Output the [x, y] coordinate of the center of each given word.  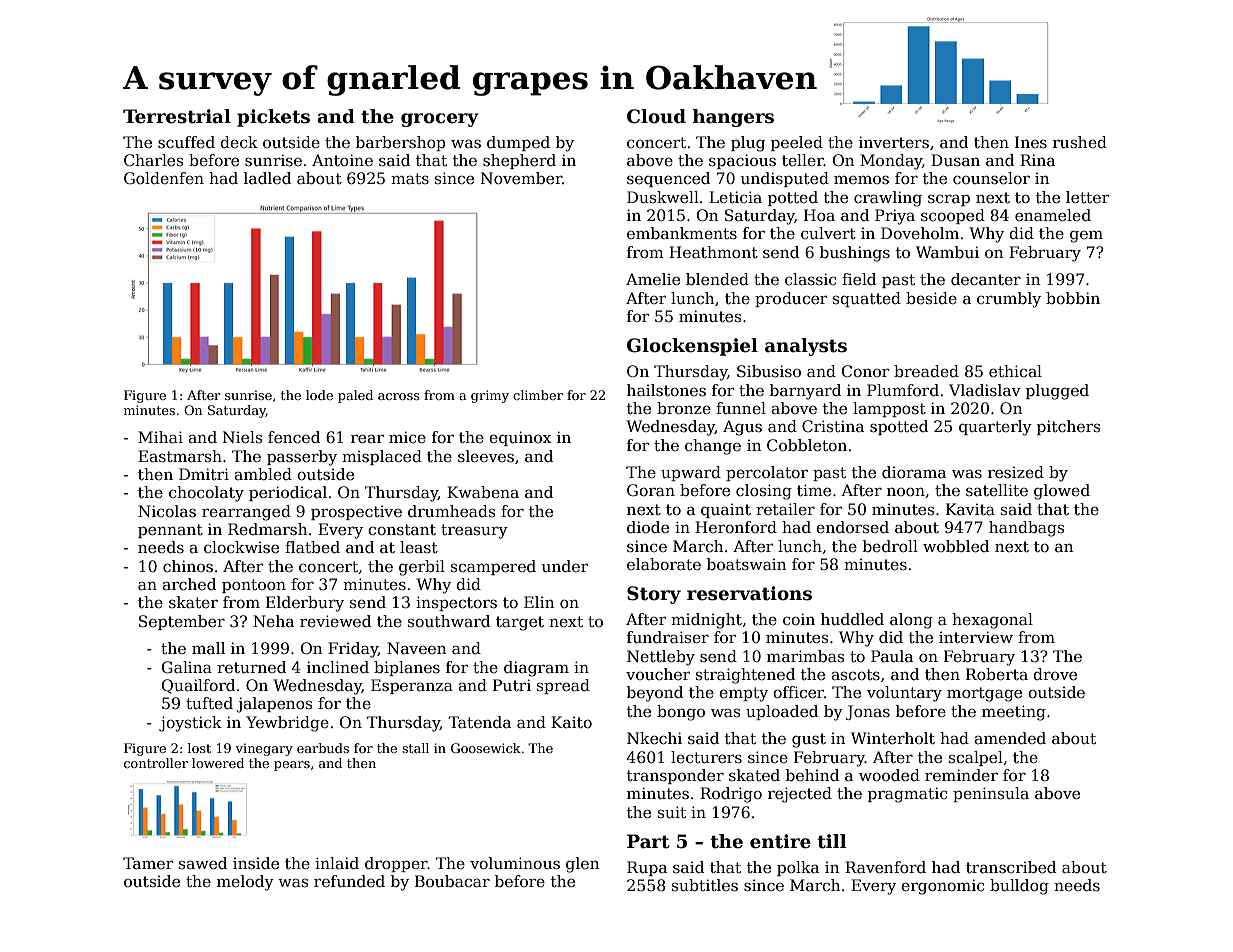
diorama [914, 472]
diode [648, 527]
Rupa [647, 868]
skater [193, 602]
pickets [273, 118]
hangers [733, 118]
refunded [349, 881]
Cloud [656, 116]
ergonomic [942, 887]
